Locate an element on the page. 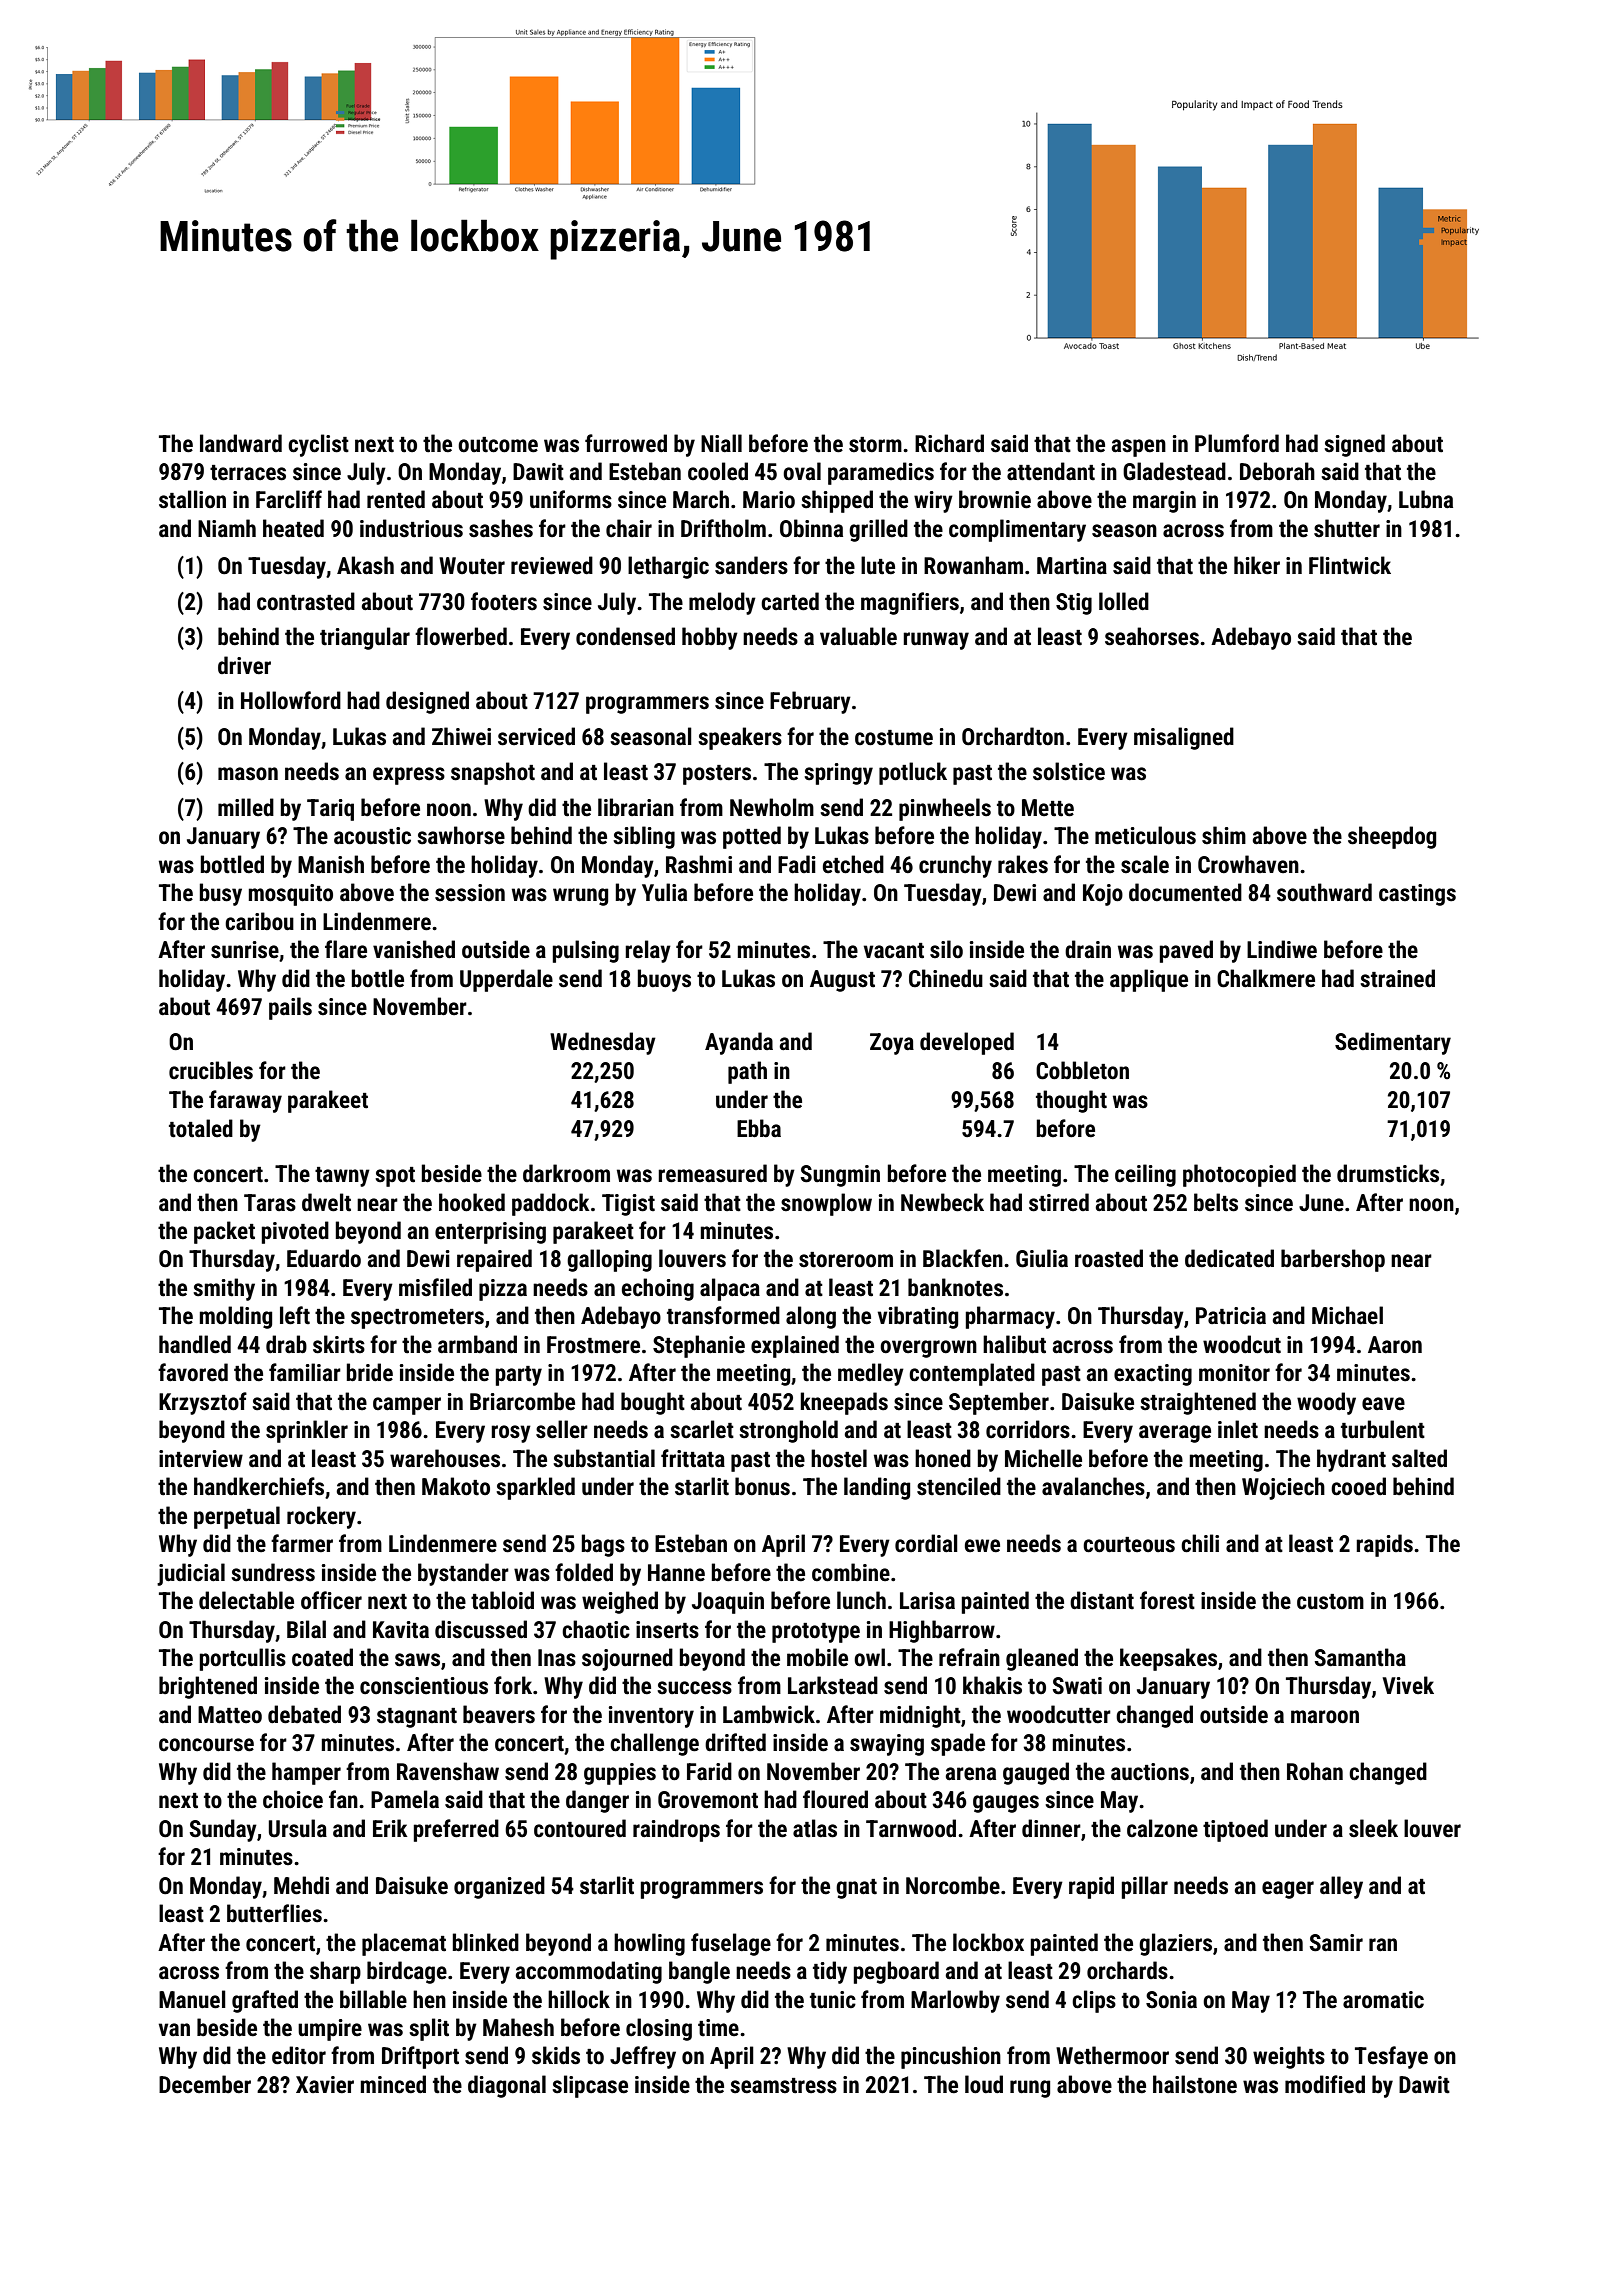 This document has height=2292, width=1620. sunrise is located at coordinates (245, 950).
